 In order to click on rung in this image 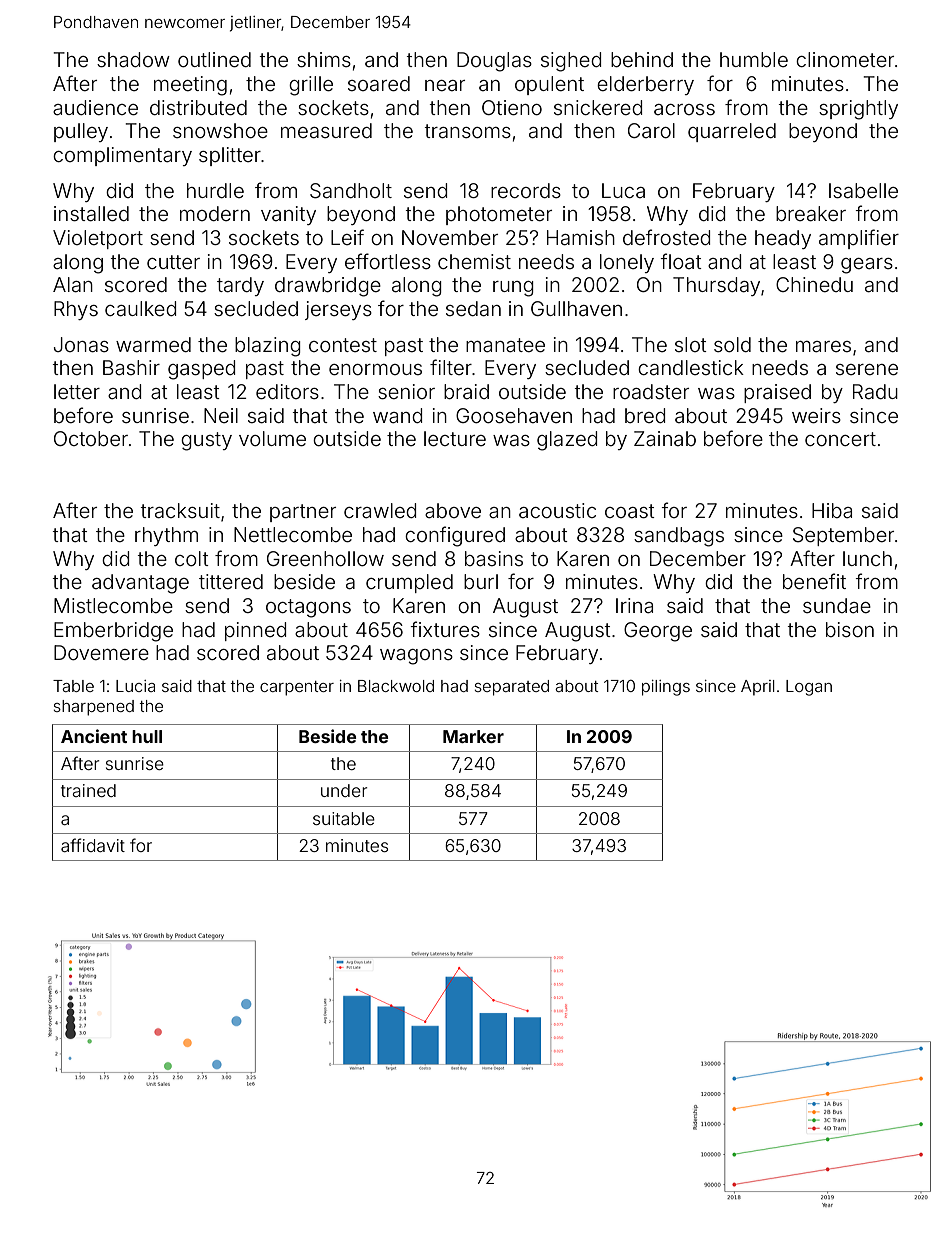, I will do `click(513, 289)`.
